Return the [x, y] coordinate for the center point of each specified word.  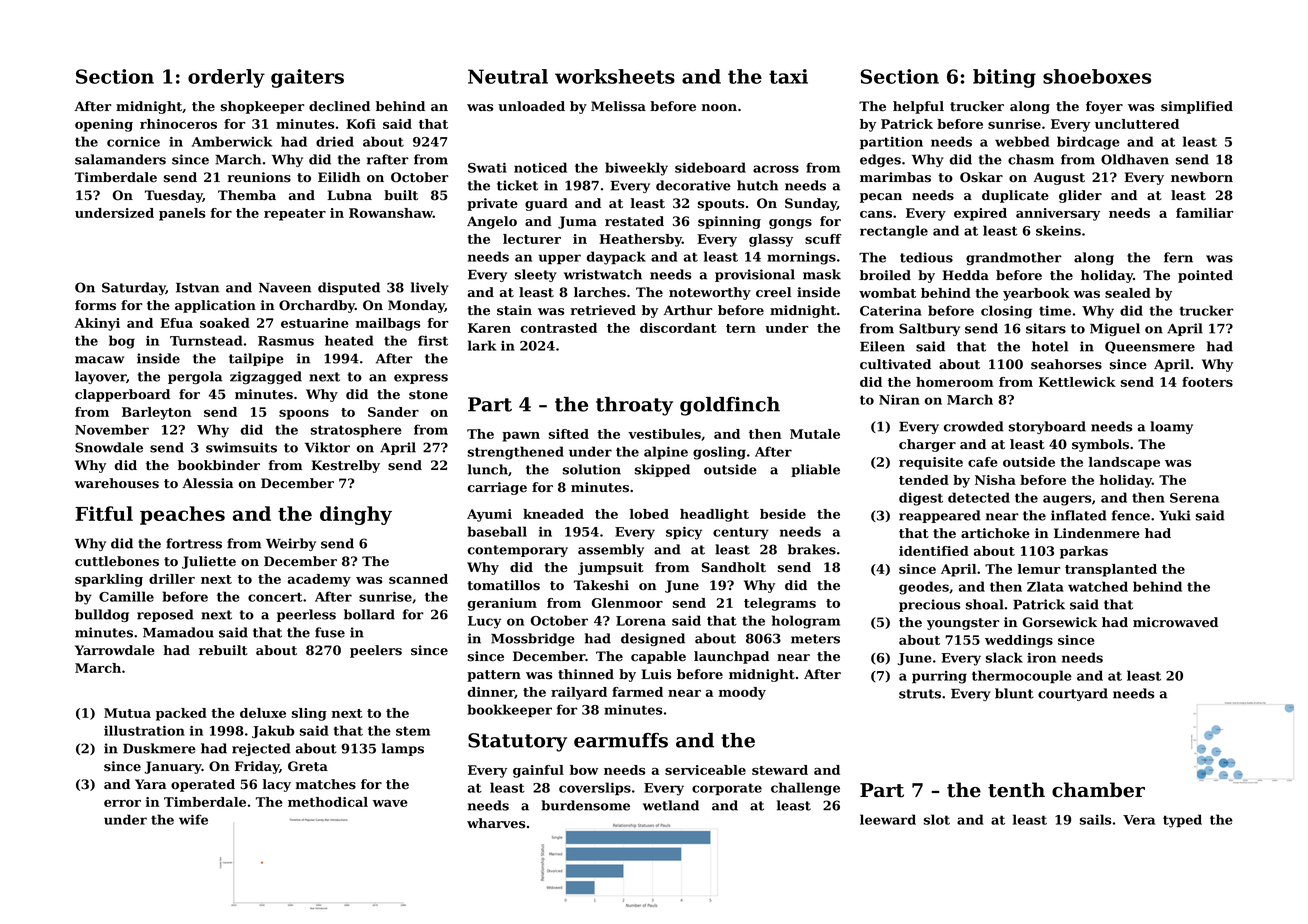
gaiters [307, 78]
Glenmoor [627, 603]
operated [203, 785]
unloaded [531, 106]
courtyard [1073, 694]
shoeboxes [1097, 76]
